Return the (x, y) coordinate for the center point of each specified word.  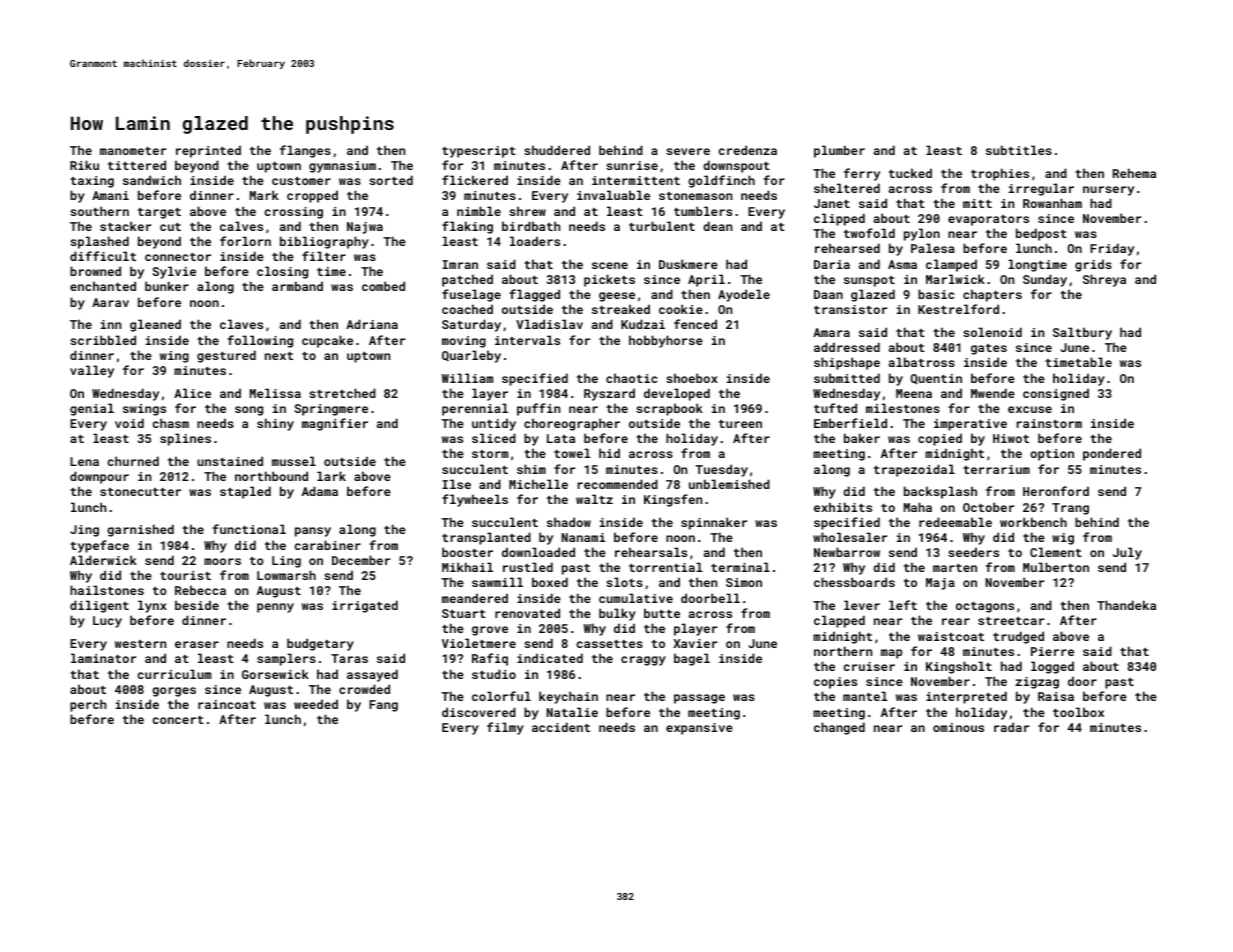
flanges (305, 151)
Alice (192, 393)
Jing (84, 531)
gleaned (155, 325)
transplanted (486, 538)
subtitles (1019, 150)
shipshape (847, 363)
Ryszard (609, 394)
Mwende (993, 393)
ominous (958, 727)
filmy (505, 728)
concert (178, 720)
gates (989, 349)
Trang (1070, 509)
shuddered (557, 150)
